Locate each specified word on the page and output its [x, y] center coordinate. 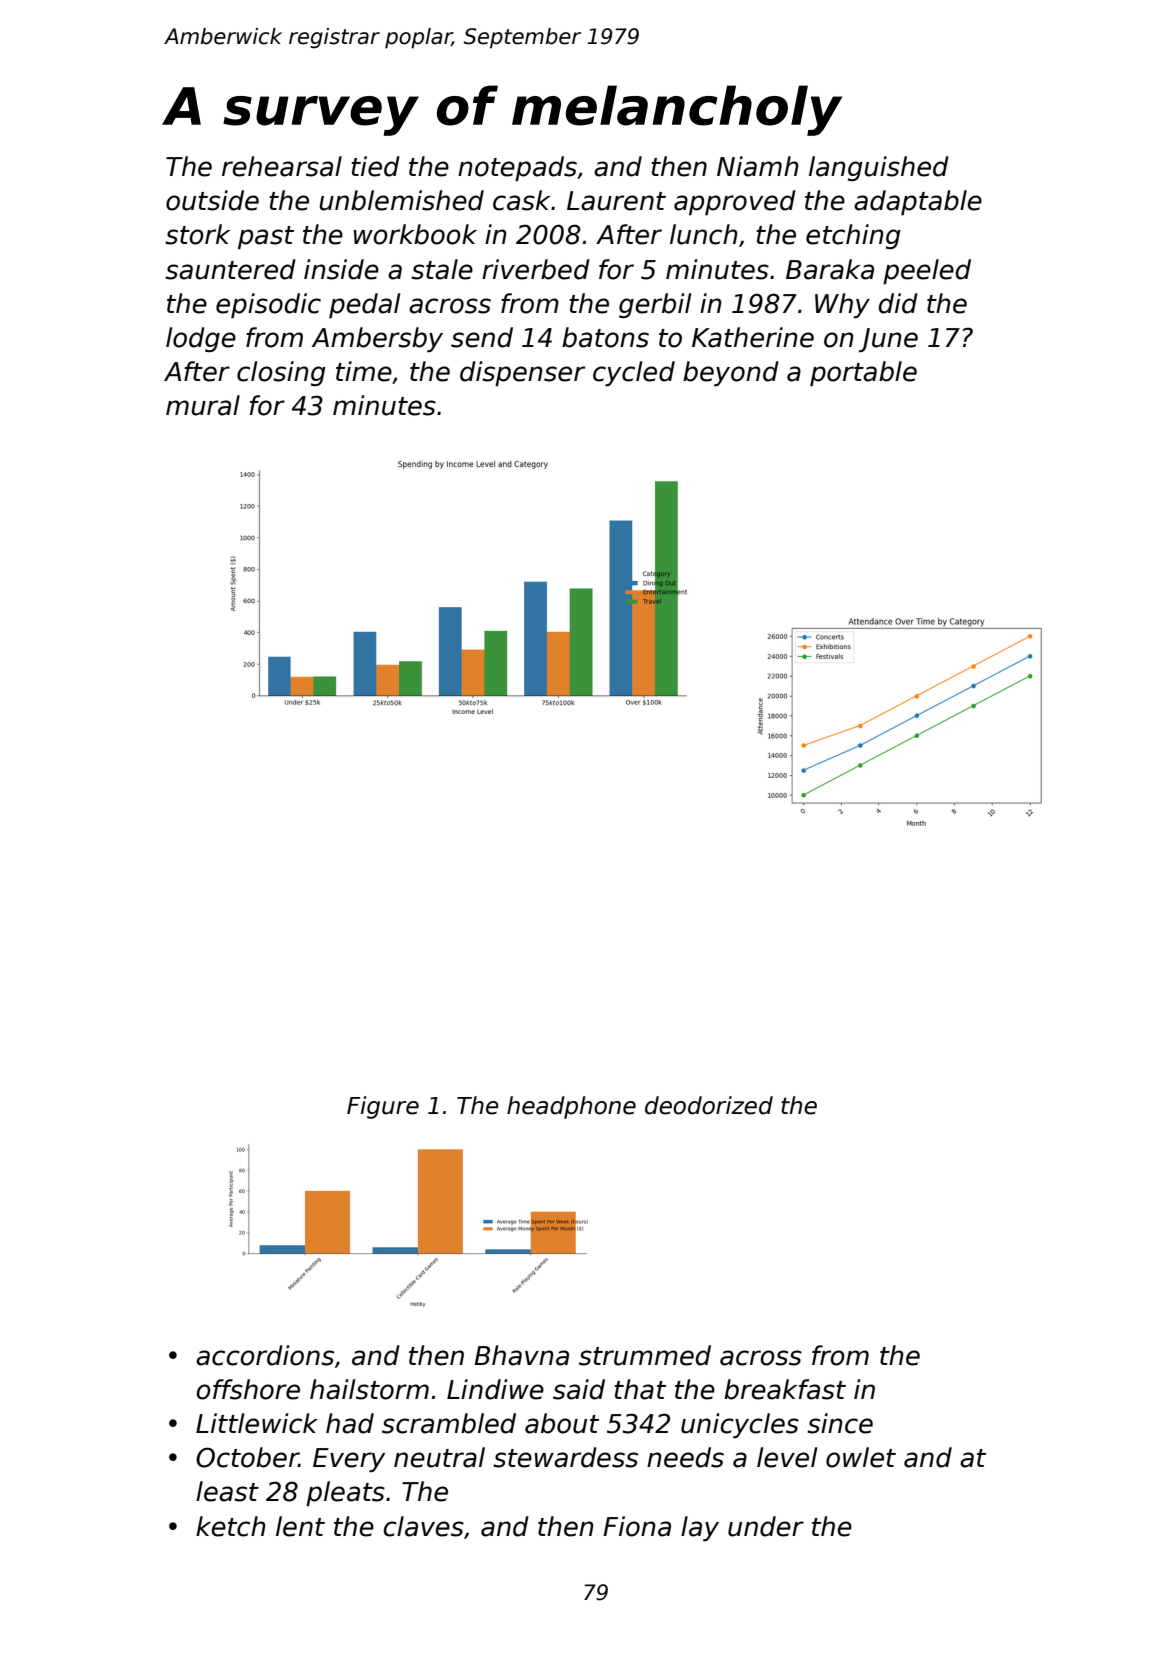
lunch [704, 234]
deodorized [709, 1105]
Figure [383, 1107]
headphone [571, 1107]
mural [203, 405]
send [482, 337]
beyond [731, 373]
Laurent [616, 201]
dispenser [522, 373]
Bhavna [521, 1355]
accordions [265, 1355]
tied [375, 166]
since [840, 1423]
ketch [231, 1526]
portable [863, 373]
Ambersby [377, 339]
